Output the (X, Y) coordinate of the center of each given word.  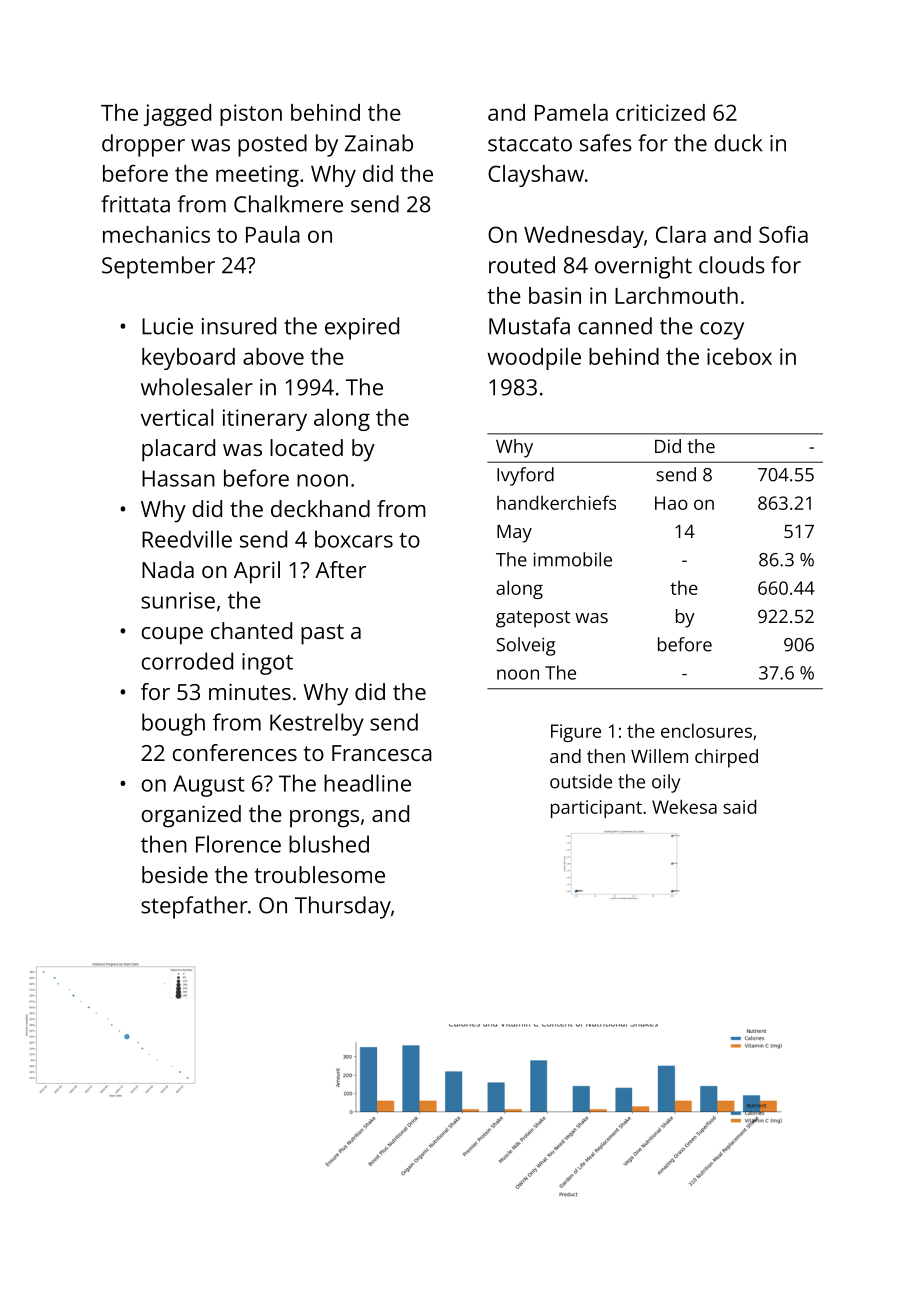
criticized (660, 112)
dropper (143, 145)
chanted (251, 630)
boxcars (354, 539)
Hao (671, 503)
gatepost (533, 619)
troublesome (320, 874)
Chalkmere (288, 204)
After (340, 569)
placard (178, 450)
